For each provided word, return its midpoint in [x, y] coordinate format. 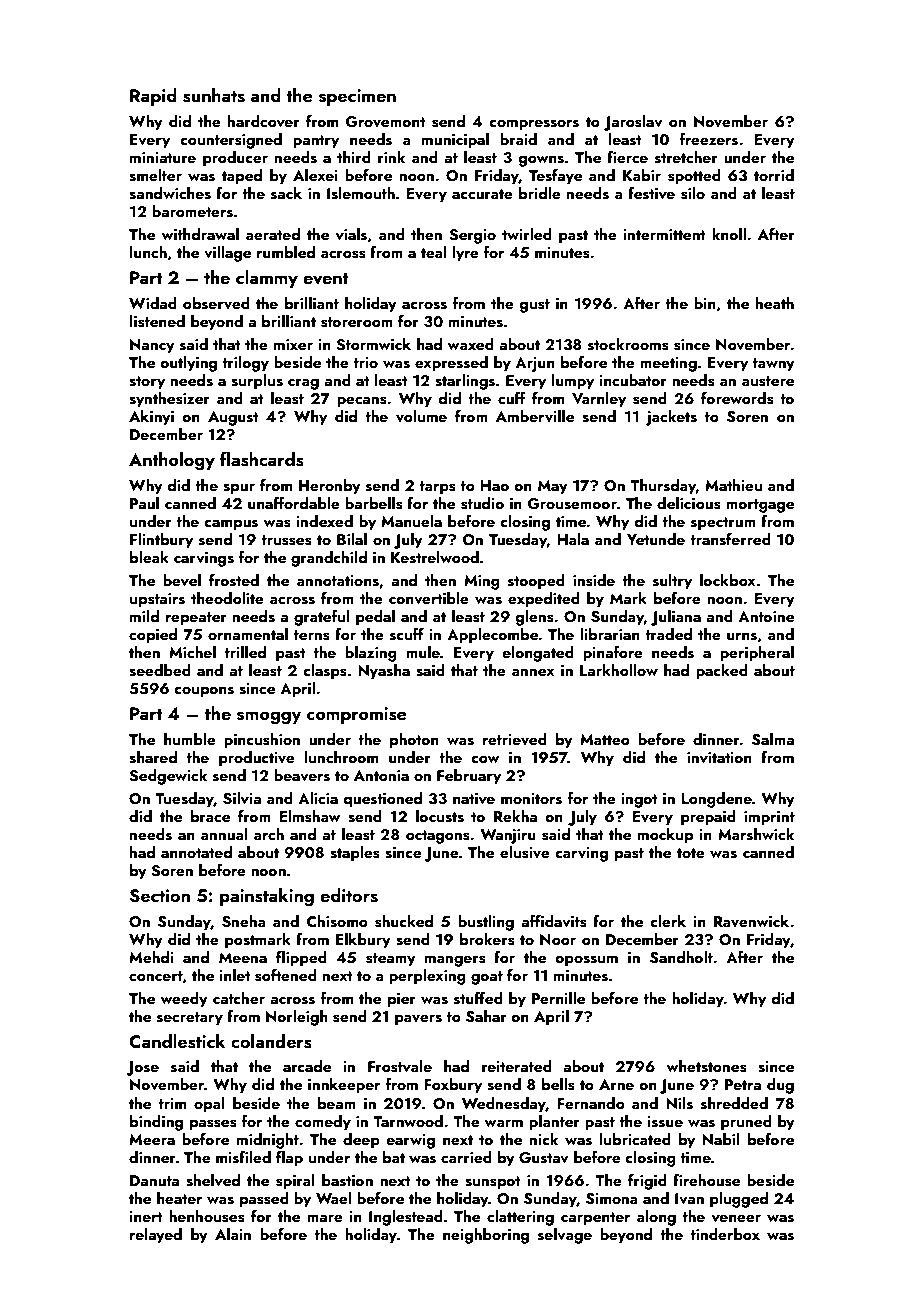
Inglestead [406, 1218]
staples [355, 854]
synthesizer [169, 400]
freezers [709, 139]
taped [242, 177]
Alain [233, 1234]
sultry [672, 582]
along [656, 1218]
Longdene [716, 800]
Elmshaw [310, 816]
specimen [357, 97]
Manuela [411, 521]
